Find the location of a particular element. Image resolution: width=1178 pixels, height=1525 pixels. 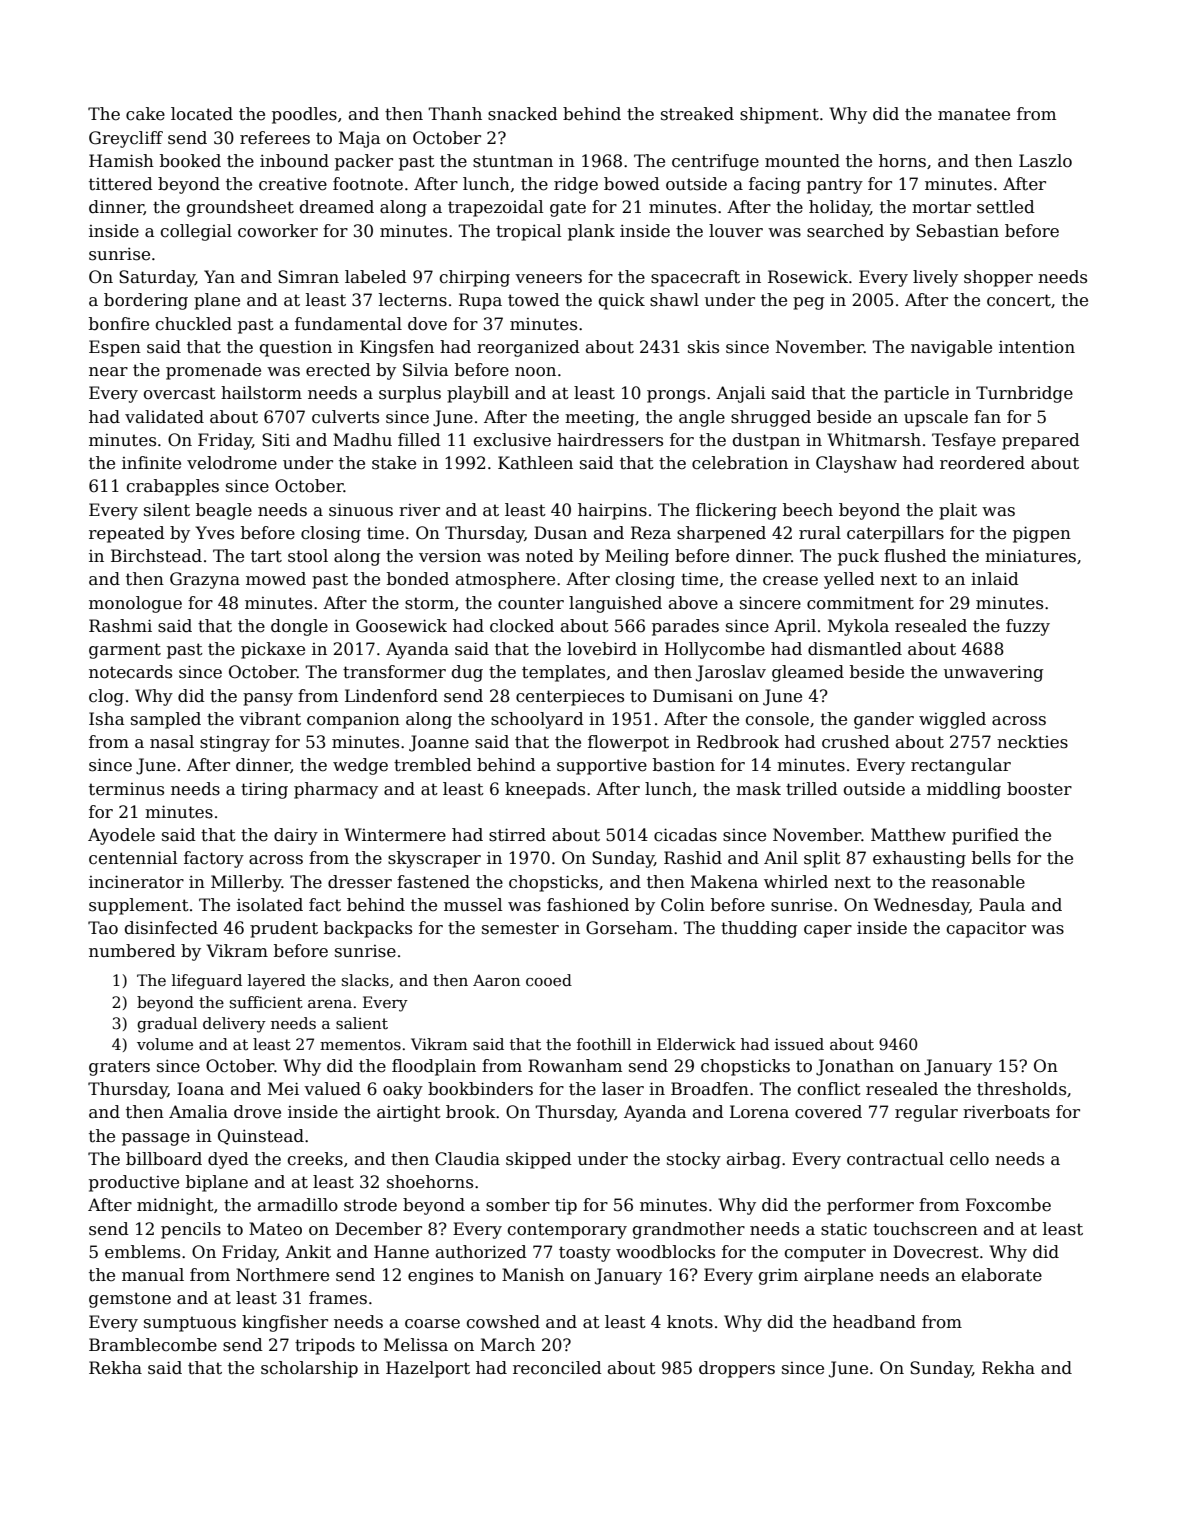

pickaxe is located at coordinates (273, 650).
